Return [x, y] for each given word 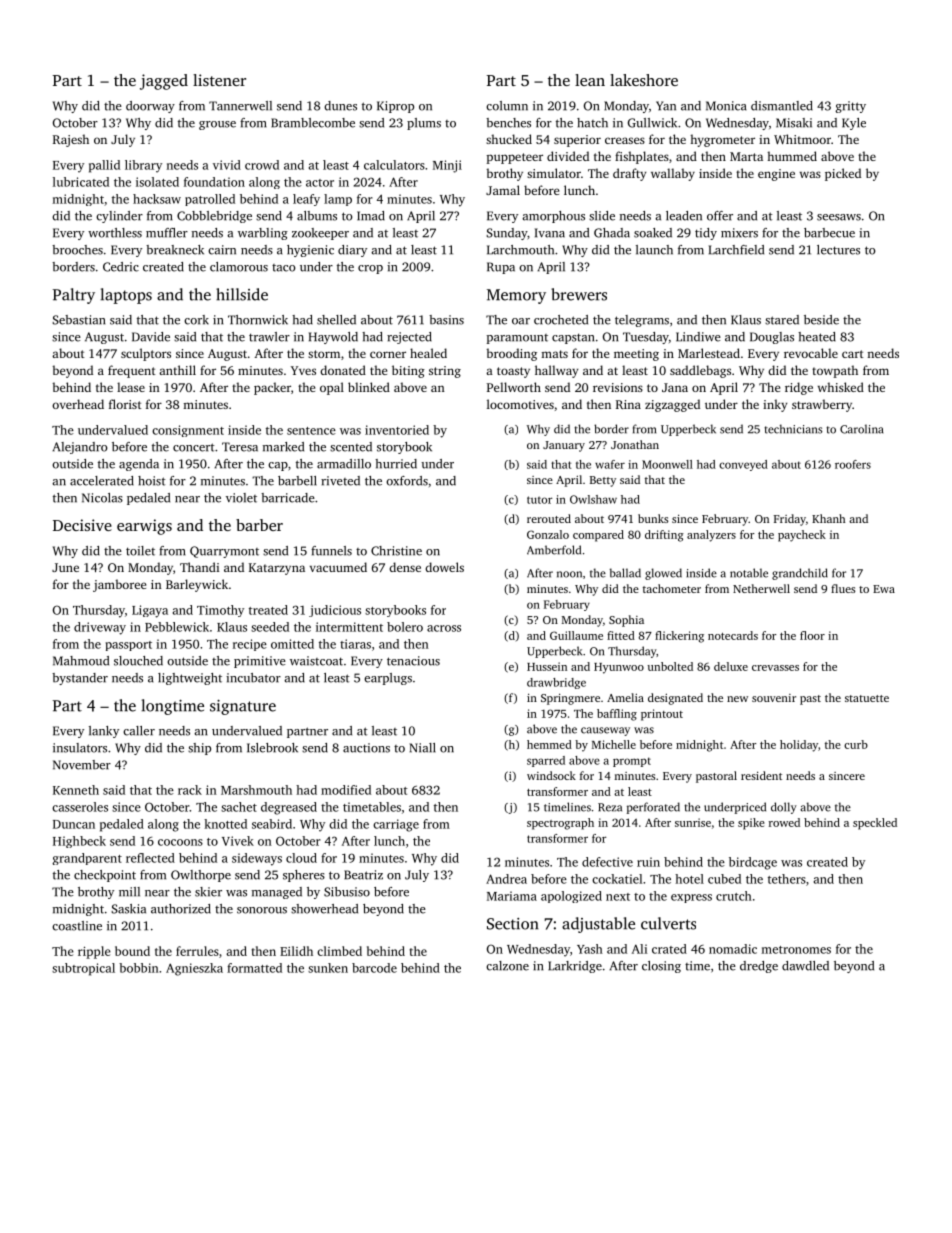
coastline [77, 926]
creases [625, 140]
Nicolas [102, 498]
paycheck [802, 536]
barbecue [829, 233]
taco [284, 268]
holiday [799, 746]
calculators [394, 165]
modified [346, 790]
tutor [540, 500]
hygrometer [722, 140]
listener [219, 80]
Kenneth [76, 790]
